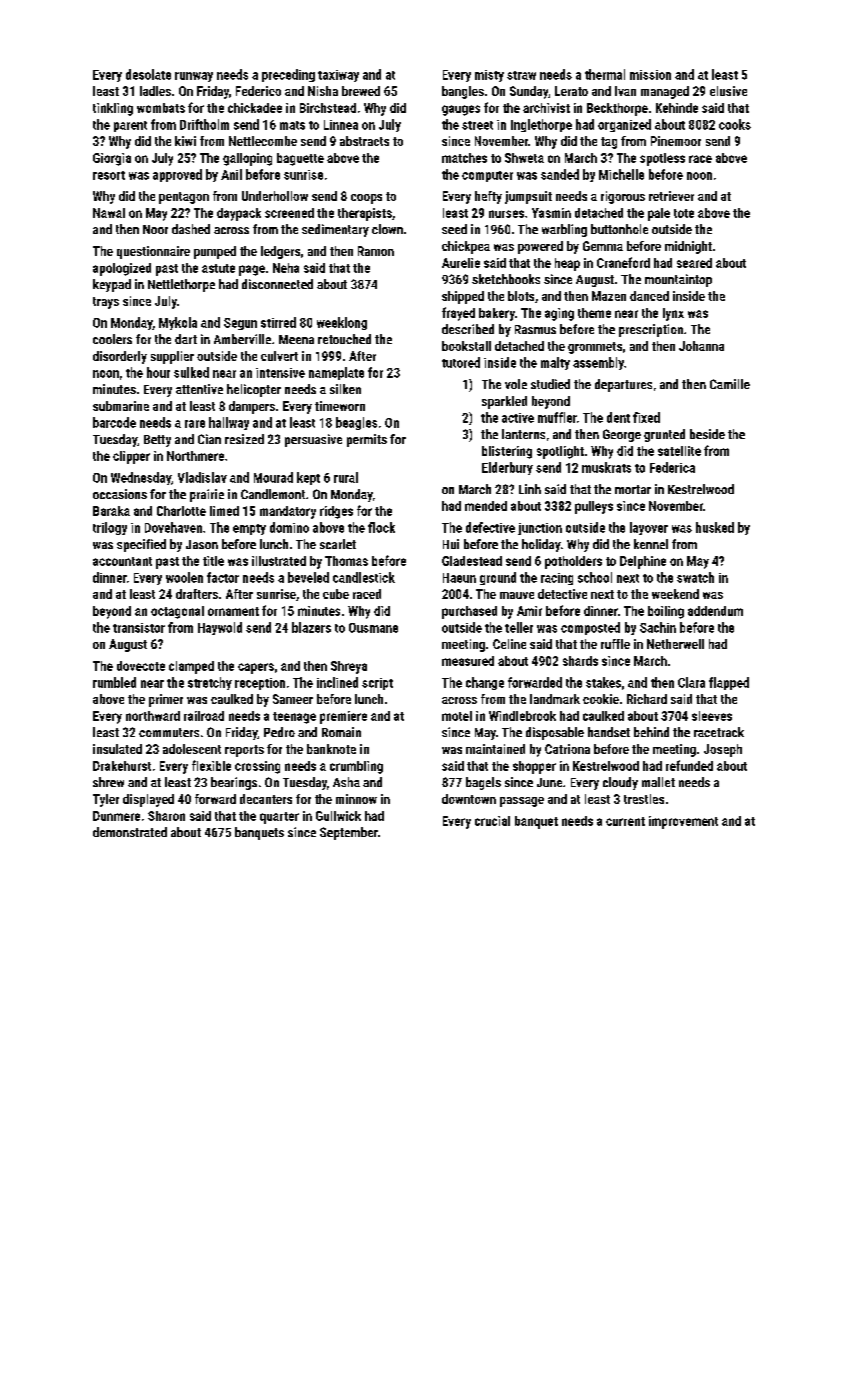  I want to click on inclined, so click(337, 682).
